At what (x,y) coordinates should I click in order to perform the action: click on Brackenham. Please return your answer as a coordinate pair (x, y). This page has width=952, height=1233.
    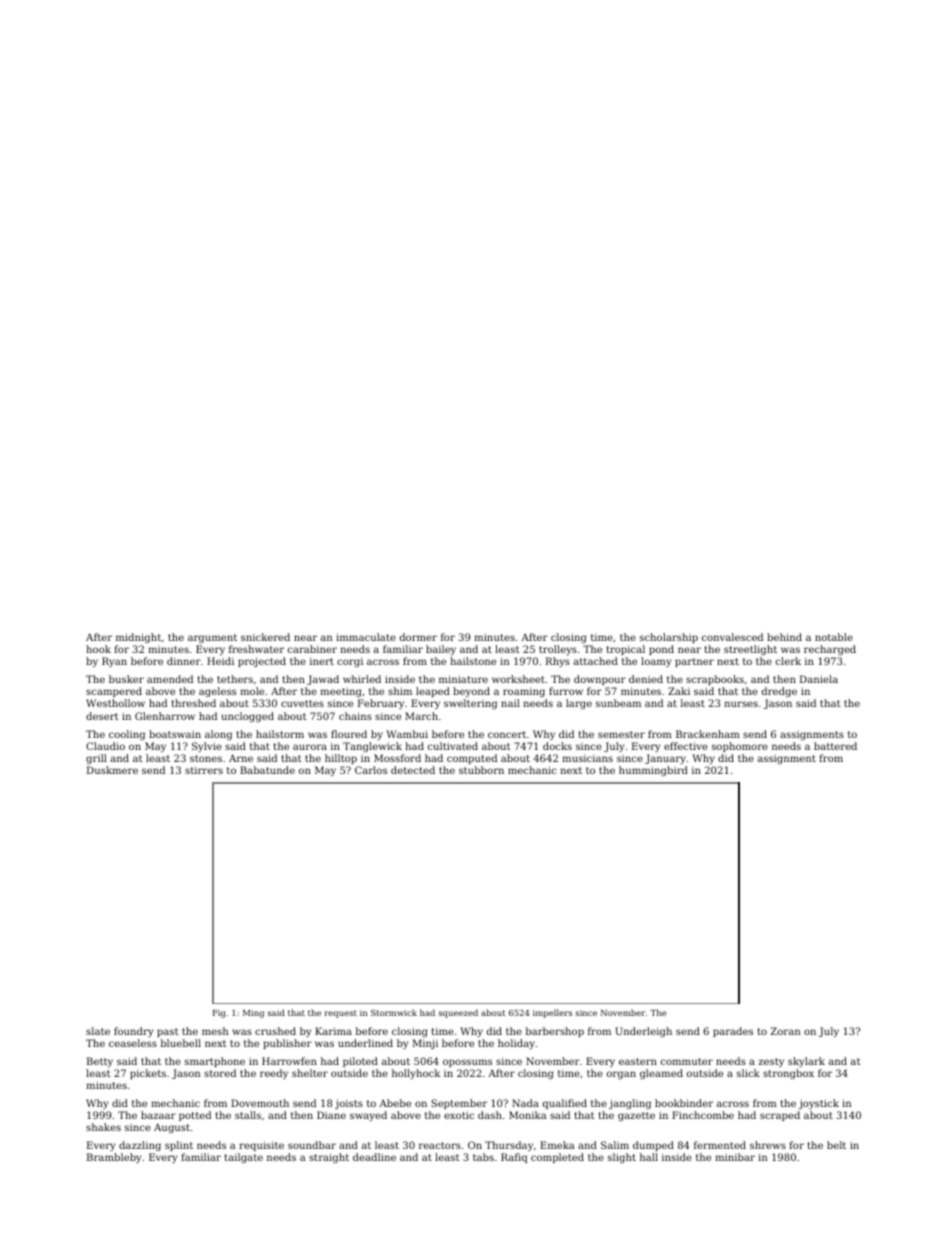
    Looking at the image, I should click on (708, 734).
